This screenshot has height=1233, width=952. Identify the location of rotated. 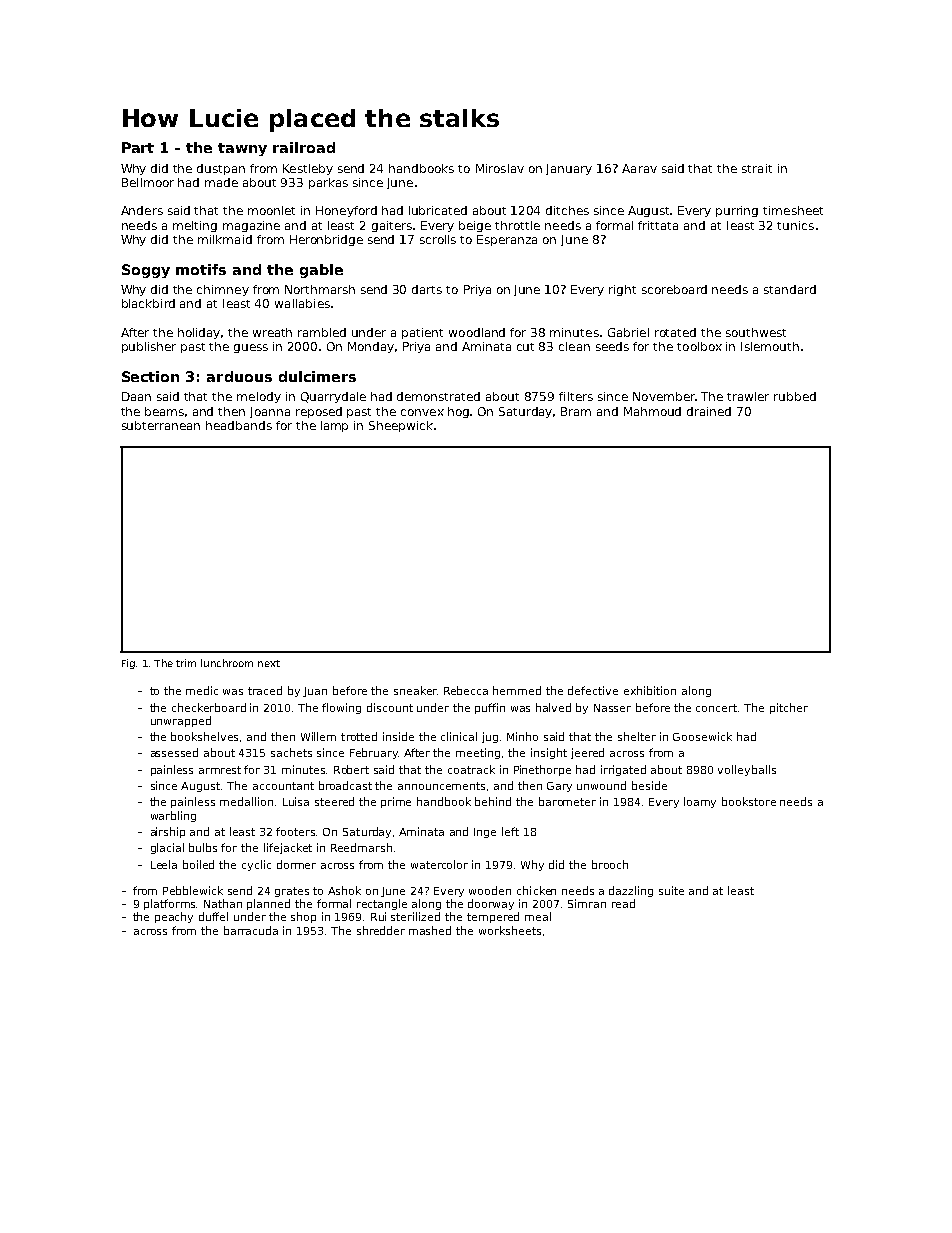
(675, 332).
